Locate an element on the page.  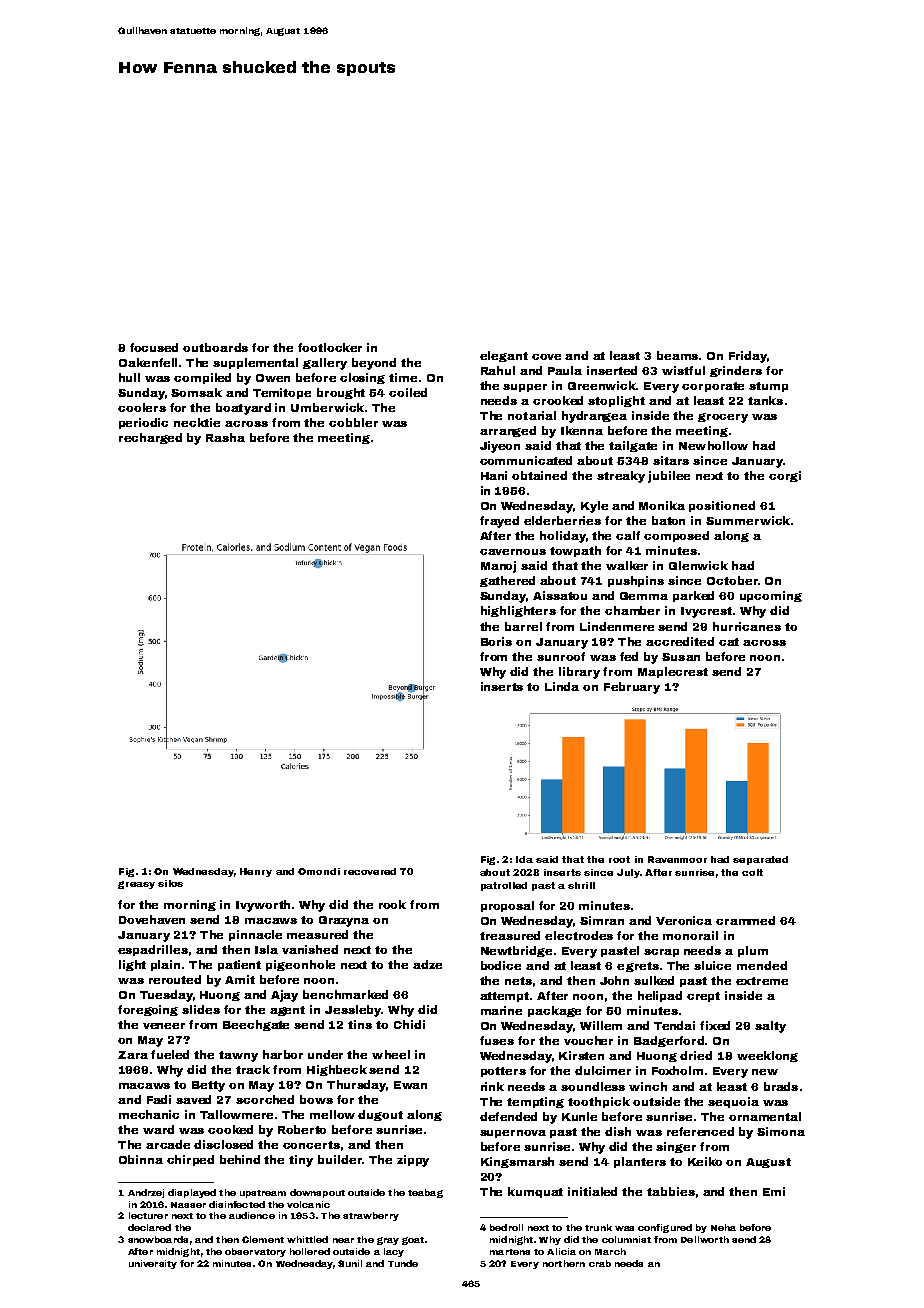
focused is located at coordinates (154, 347).
